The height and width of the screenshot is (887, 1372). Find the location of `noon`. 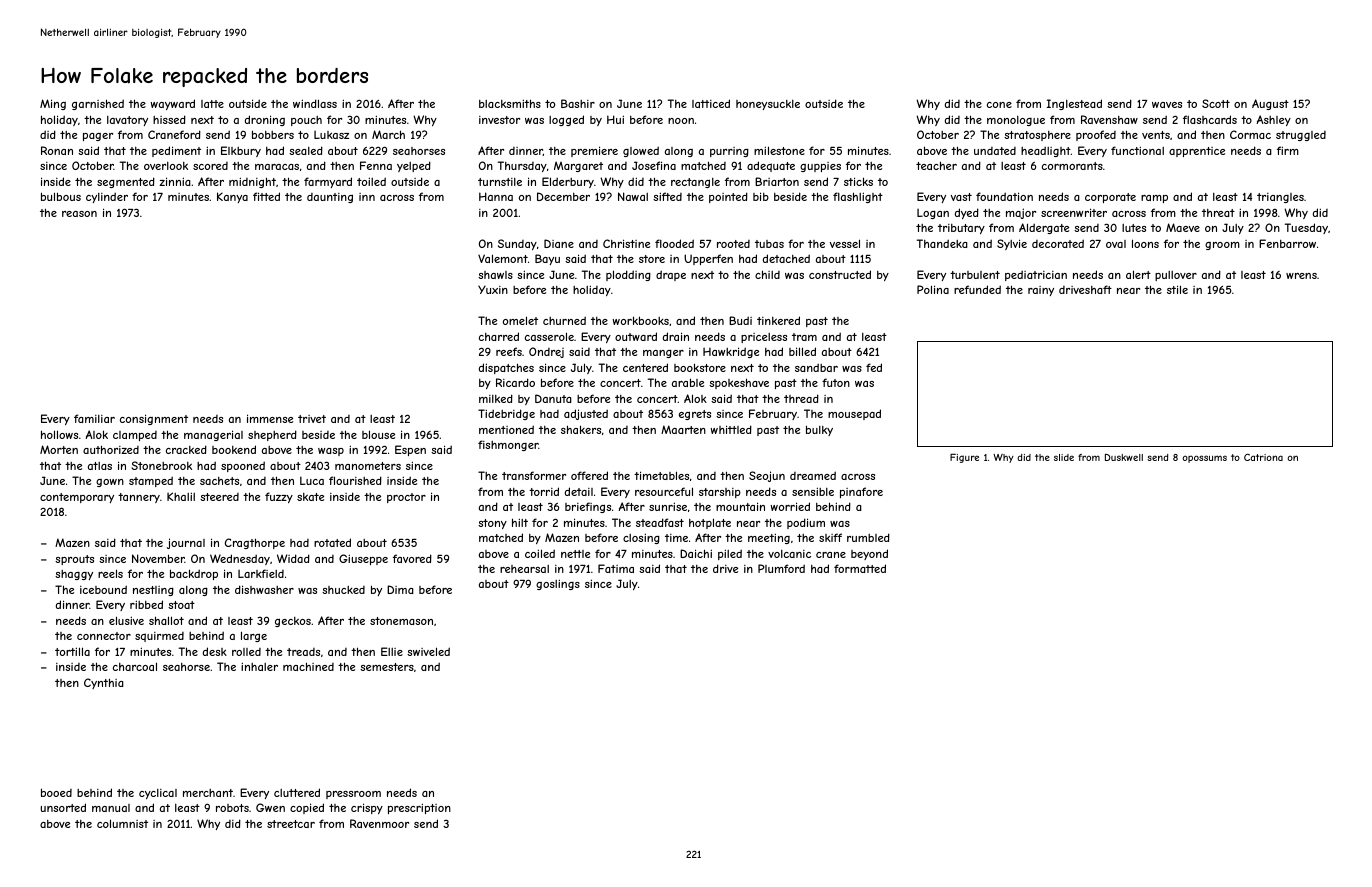

noon is located at coordinates (681, 121).
